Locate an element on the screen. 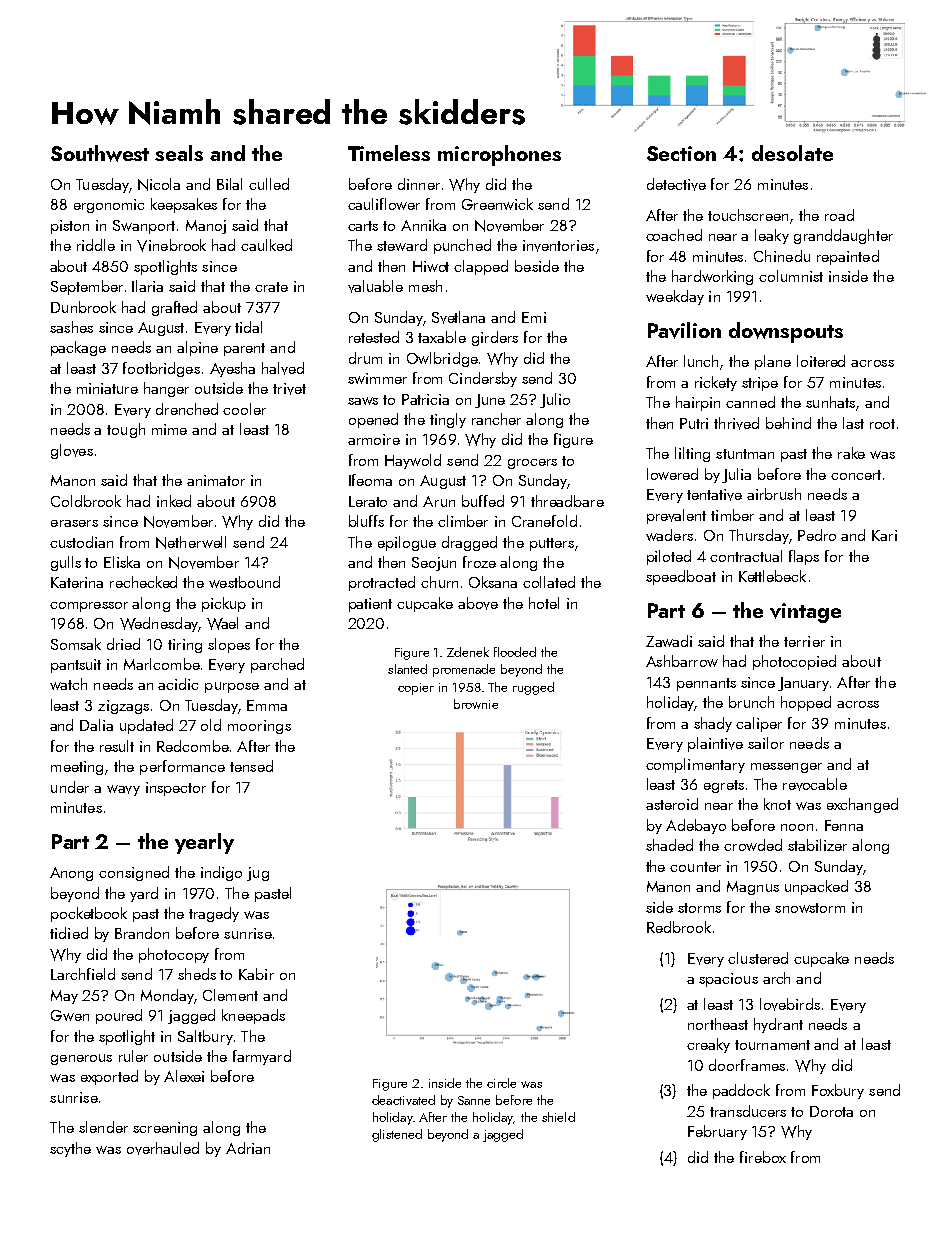 The height and width of the screenshot is (1233, 952). plane is located at coordinates (773, 362).
